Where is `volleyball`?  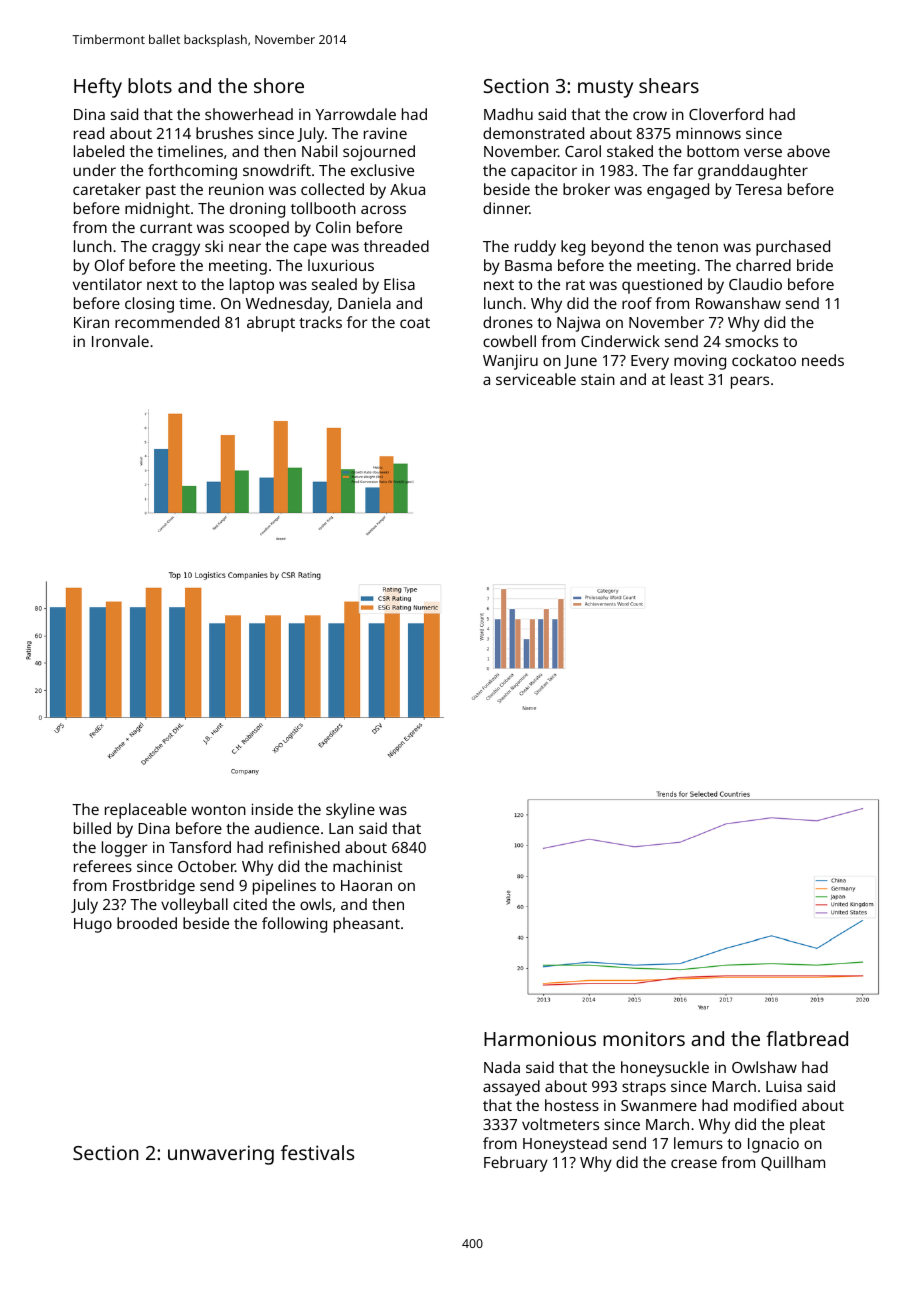
volleyball is located at coordinates (194, 906).
